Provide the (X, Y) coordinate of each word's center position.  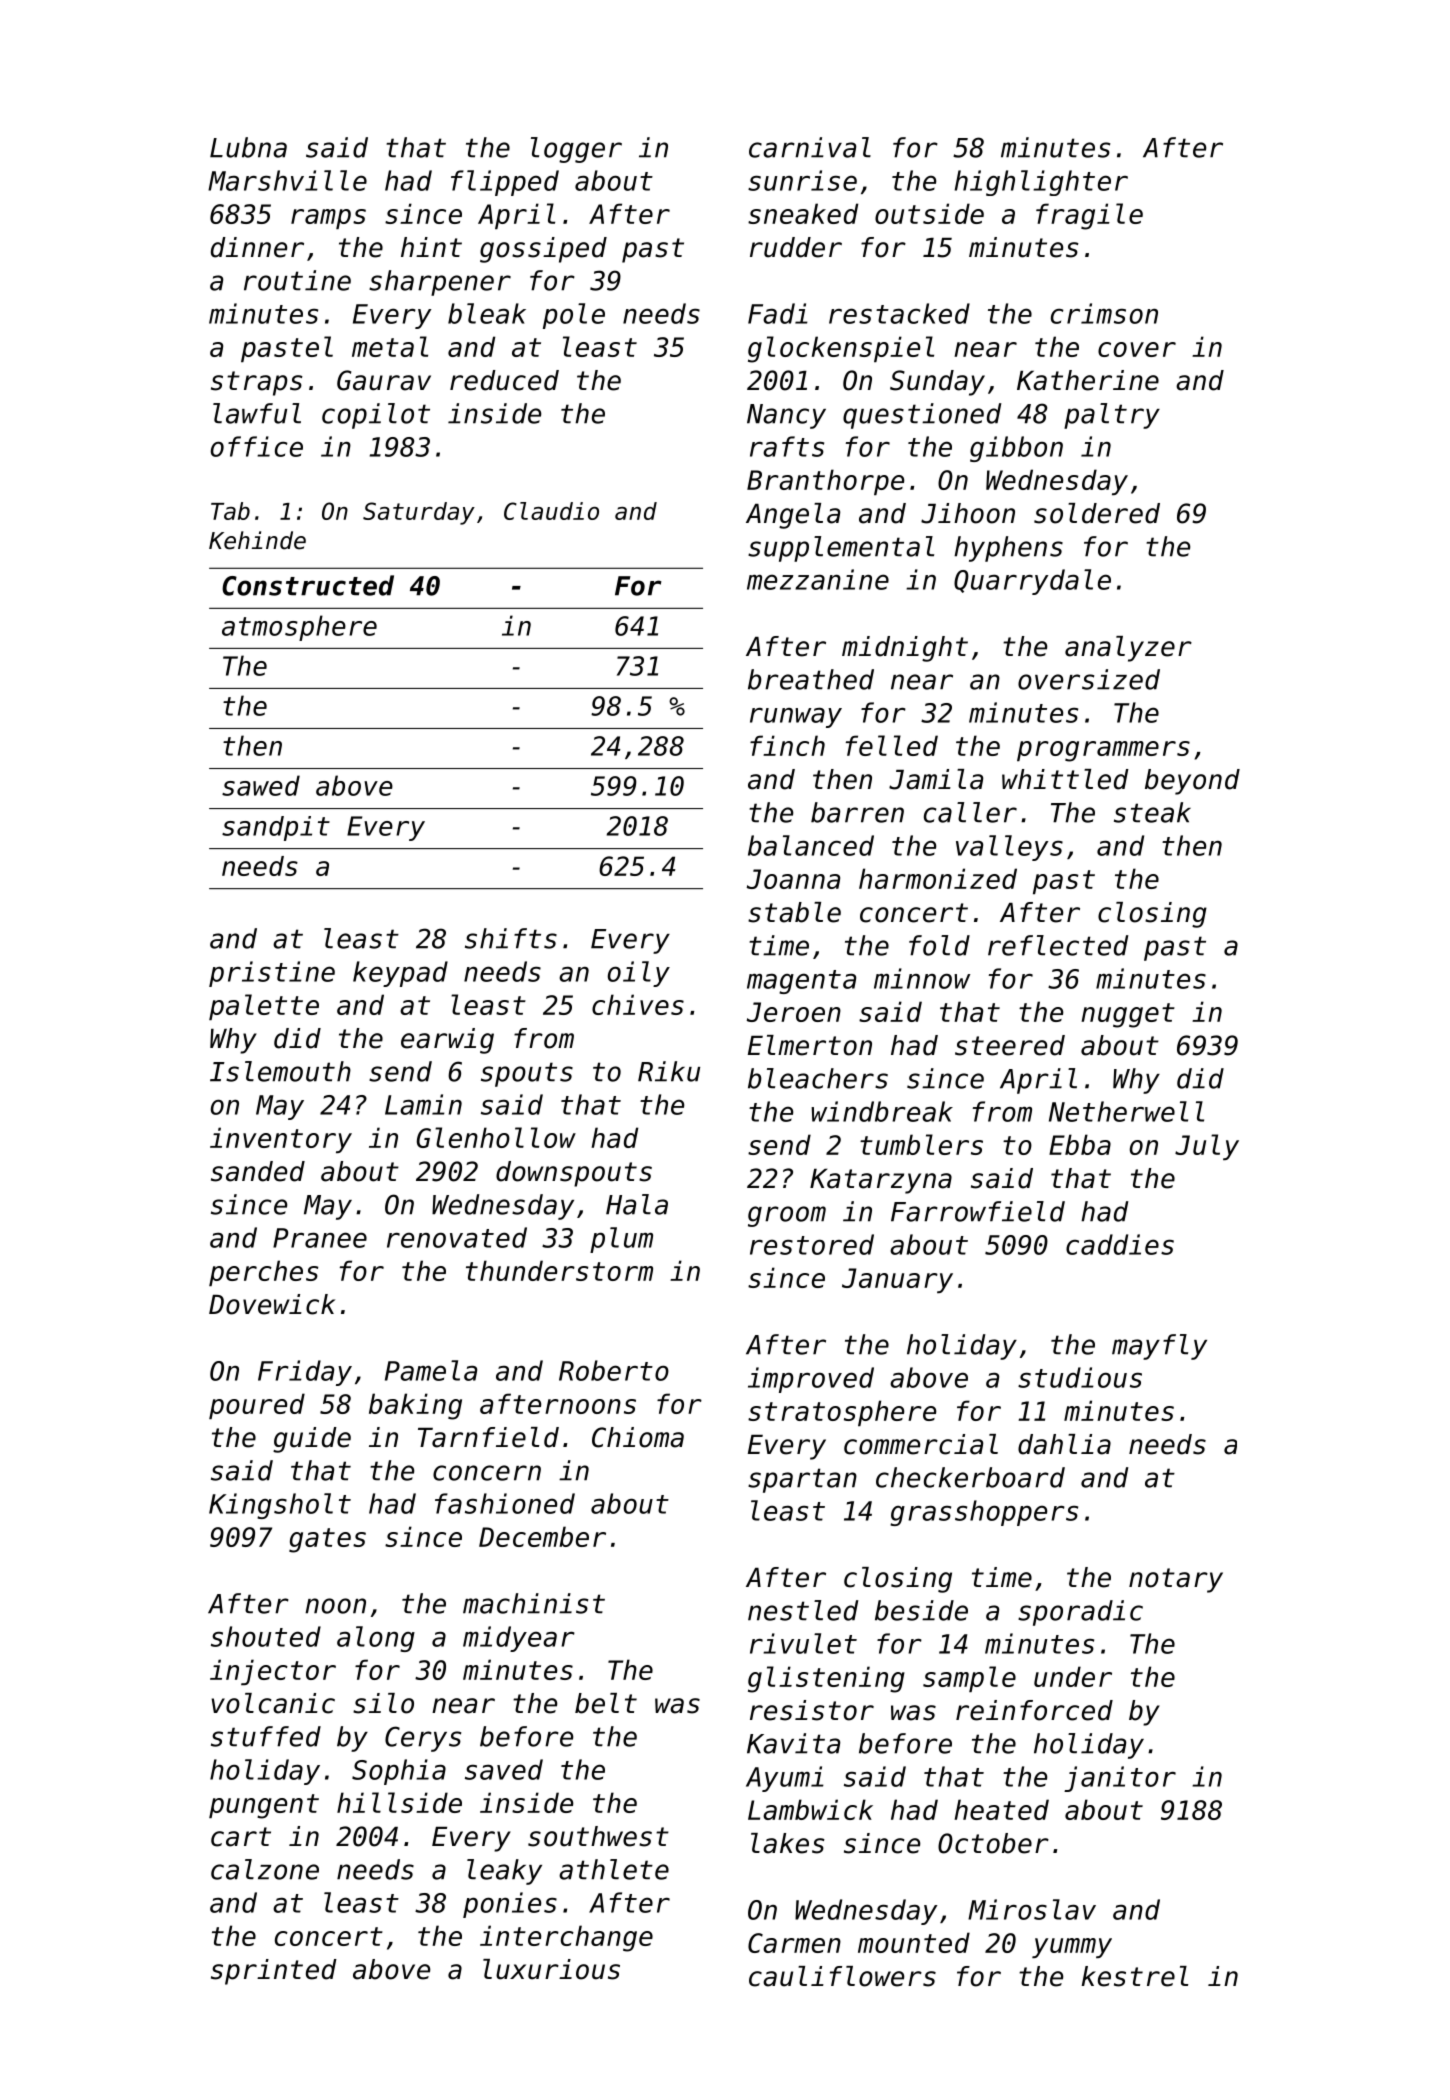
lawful (257, 413)
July (1207, 1147)
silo (383, 1703)
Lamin (423, 1104)
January (897, 1280)
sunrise (802, 180)
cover (1137, 349)
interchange (566, 1938)
